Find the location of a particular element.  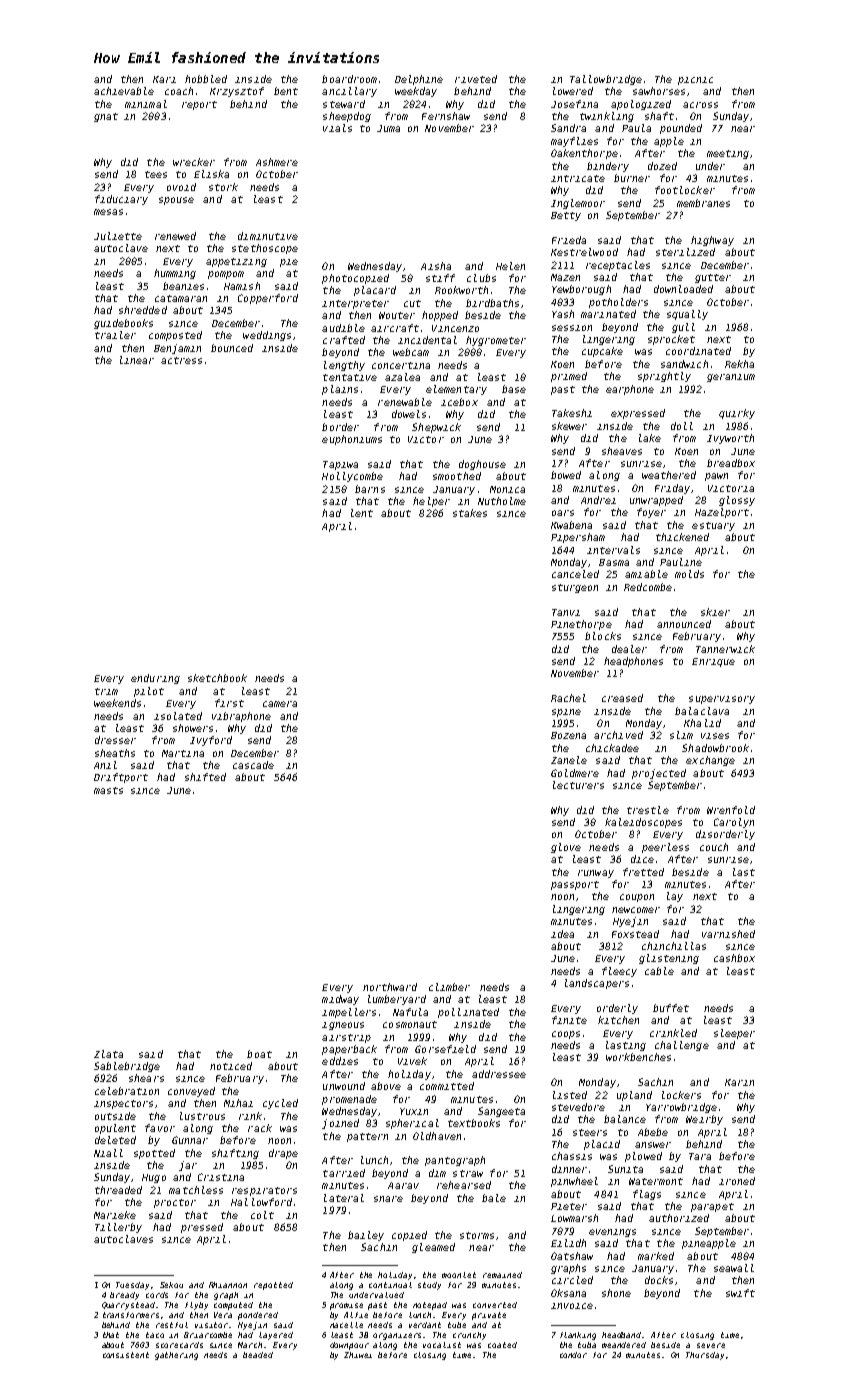

boardroom is located at coordinates (349, 79).
